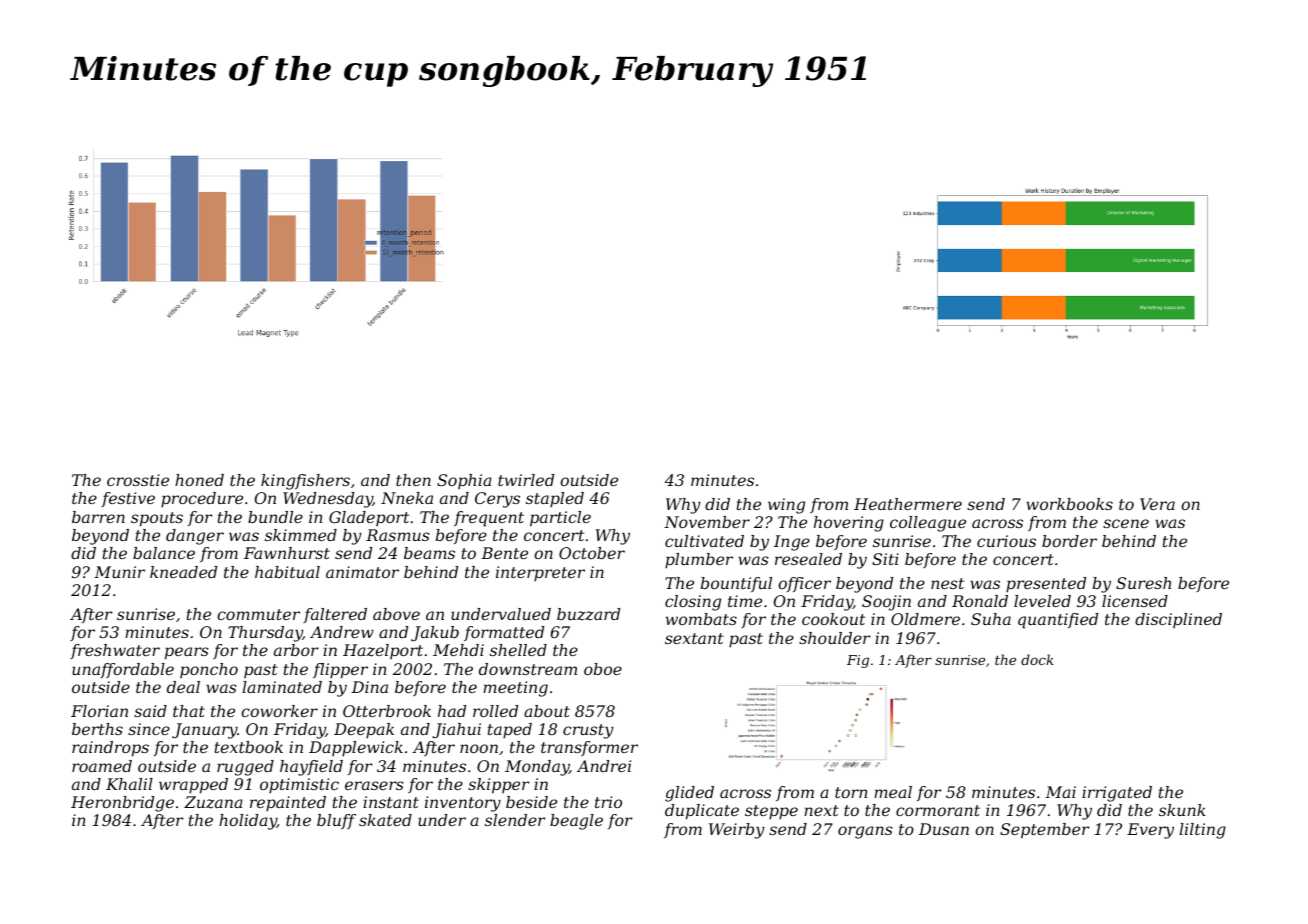 This document has width=1308, height=924. I want to click on irrigated, so click(1117, 794).
